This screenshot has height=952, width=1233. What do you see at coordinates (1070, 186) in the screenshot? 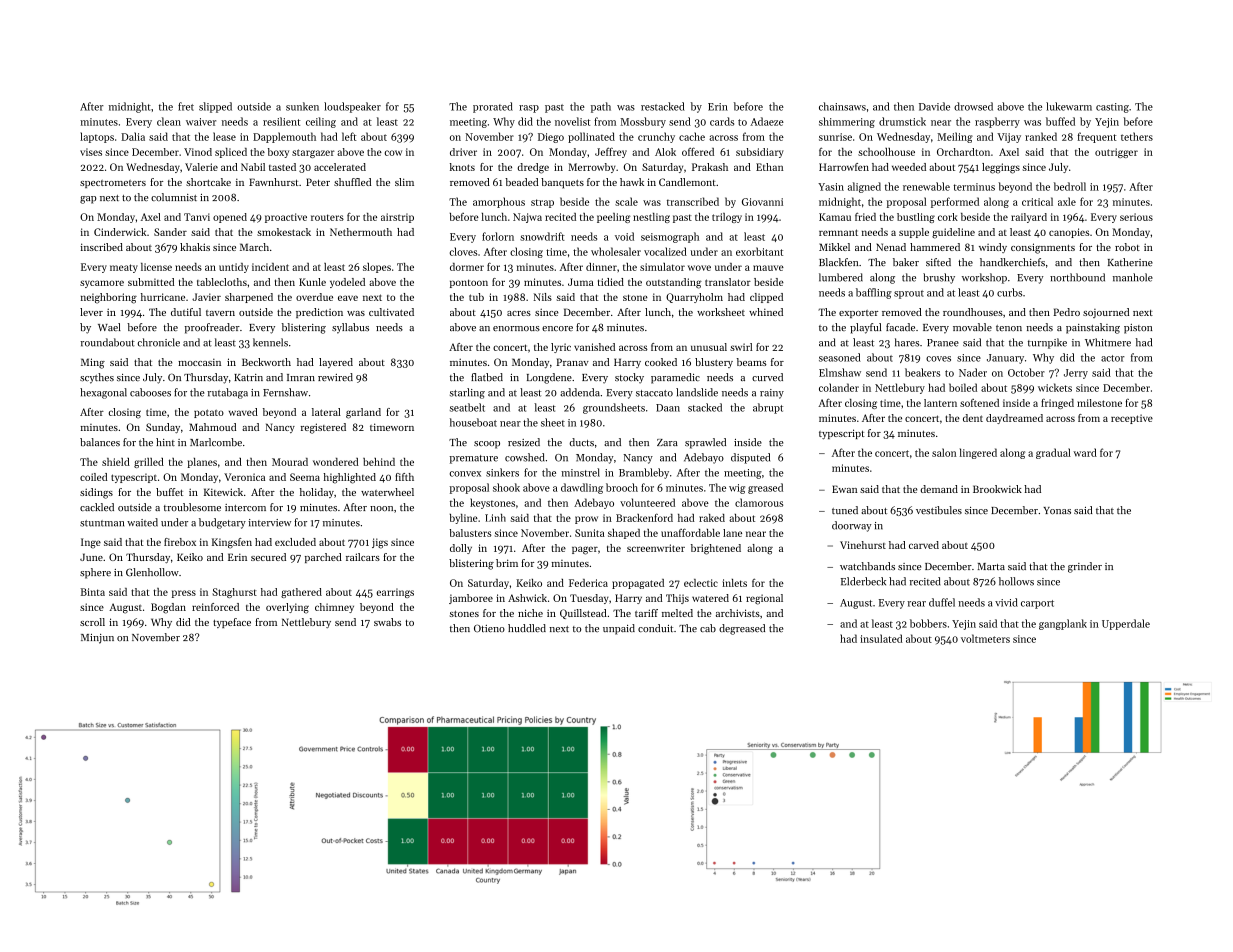
I see `bedroll` at bounding box center [1070, 186].
